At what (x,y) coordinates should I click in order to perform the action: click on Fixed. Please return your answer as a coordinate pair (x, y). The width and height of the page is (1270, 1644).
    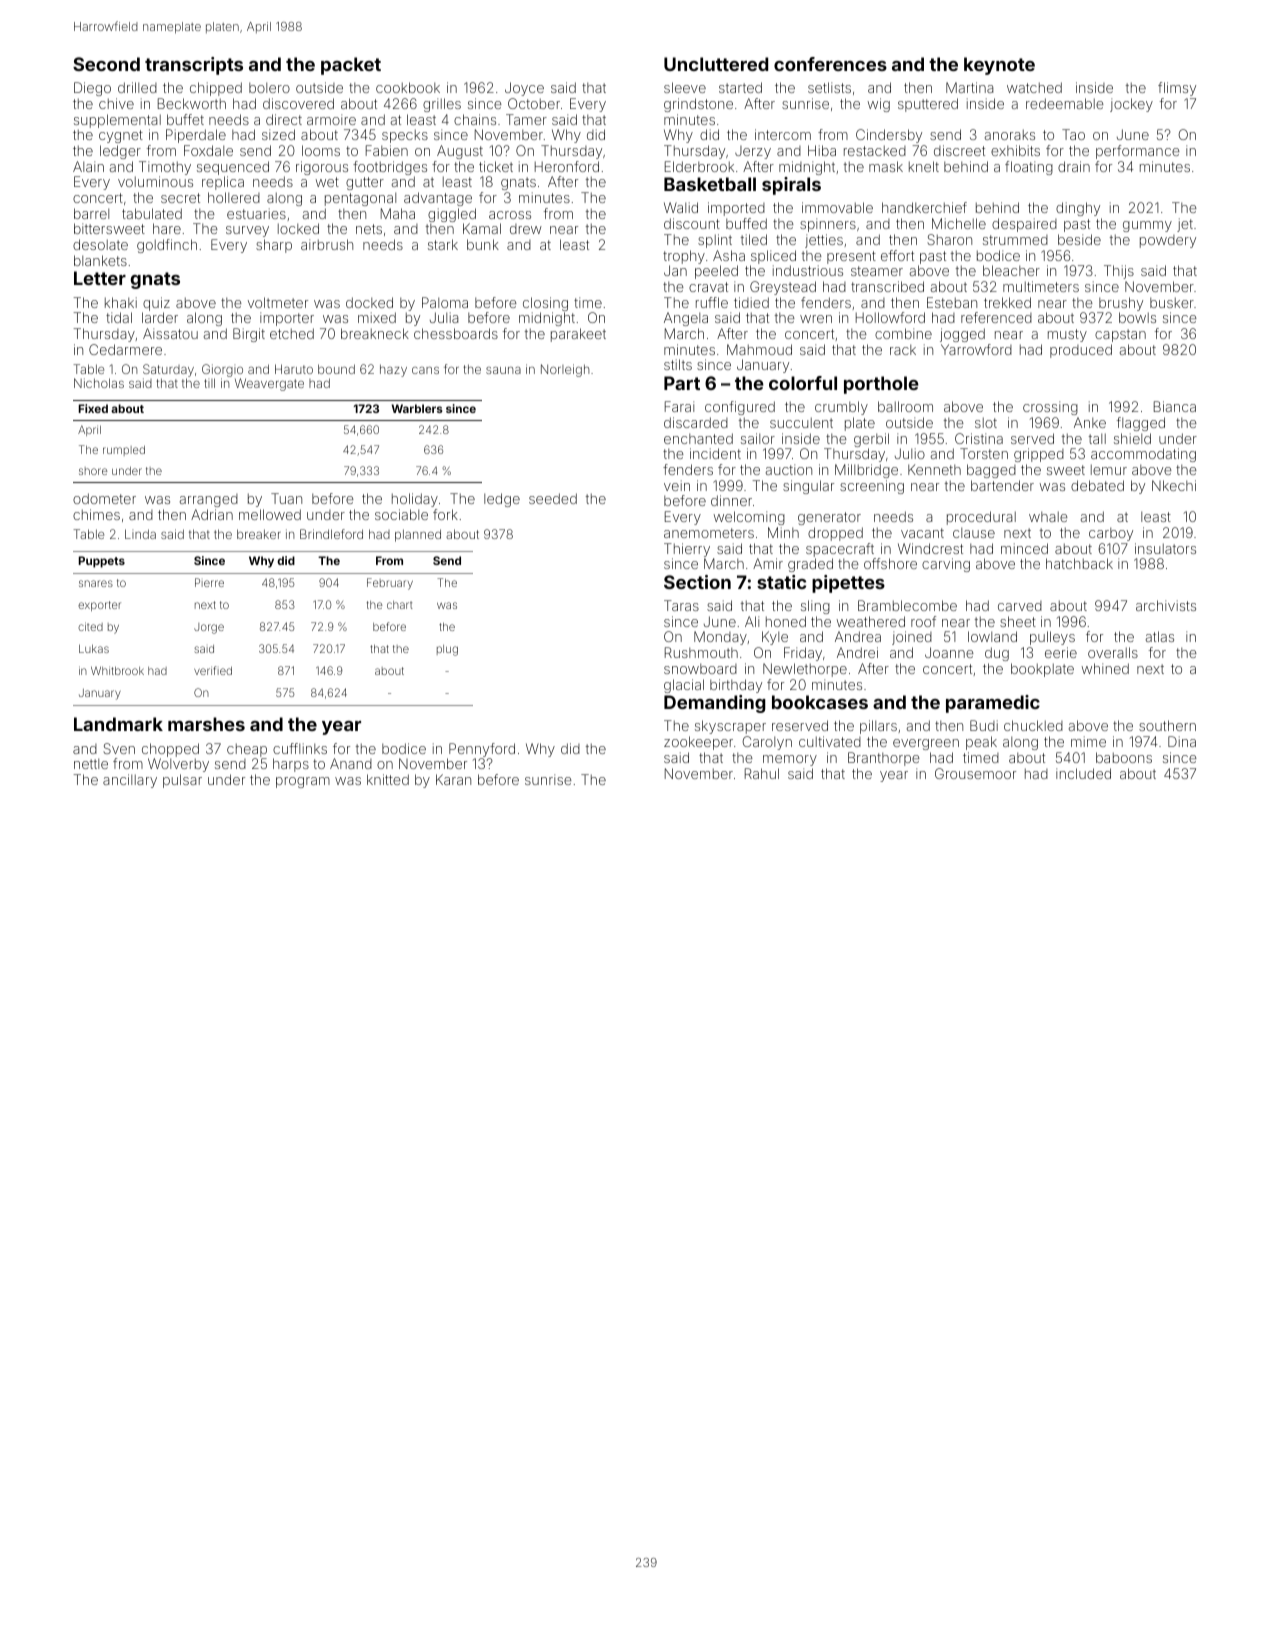
    Looking at the image, I should click on (93, 408).
